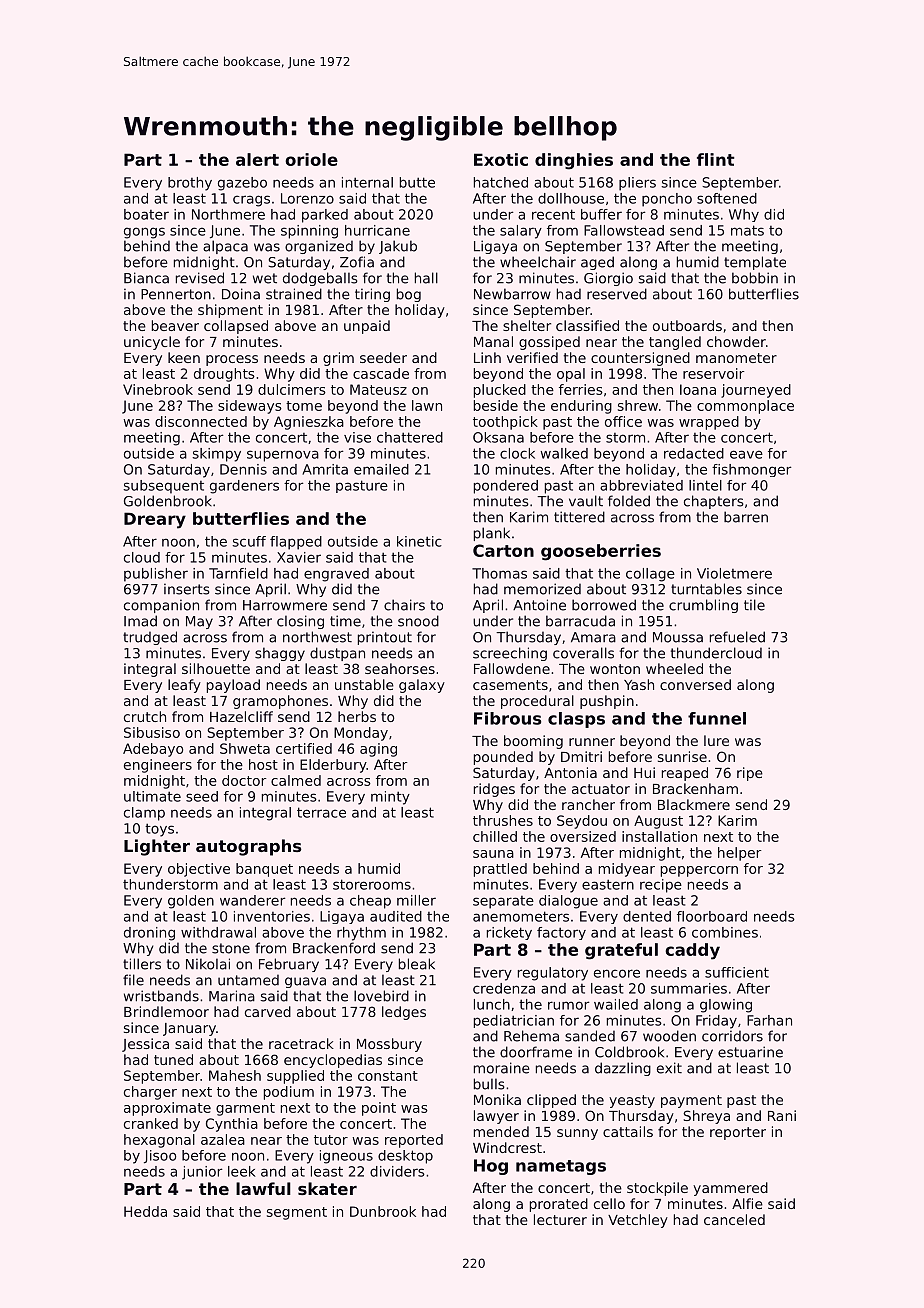  I want to click on lecturer, so click(560, 1219).
